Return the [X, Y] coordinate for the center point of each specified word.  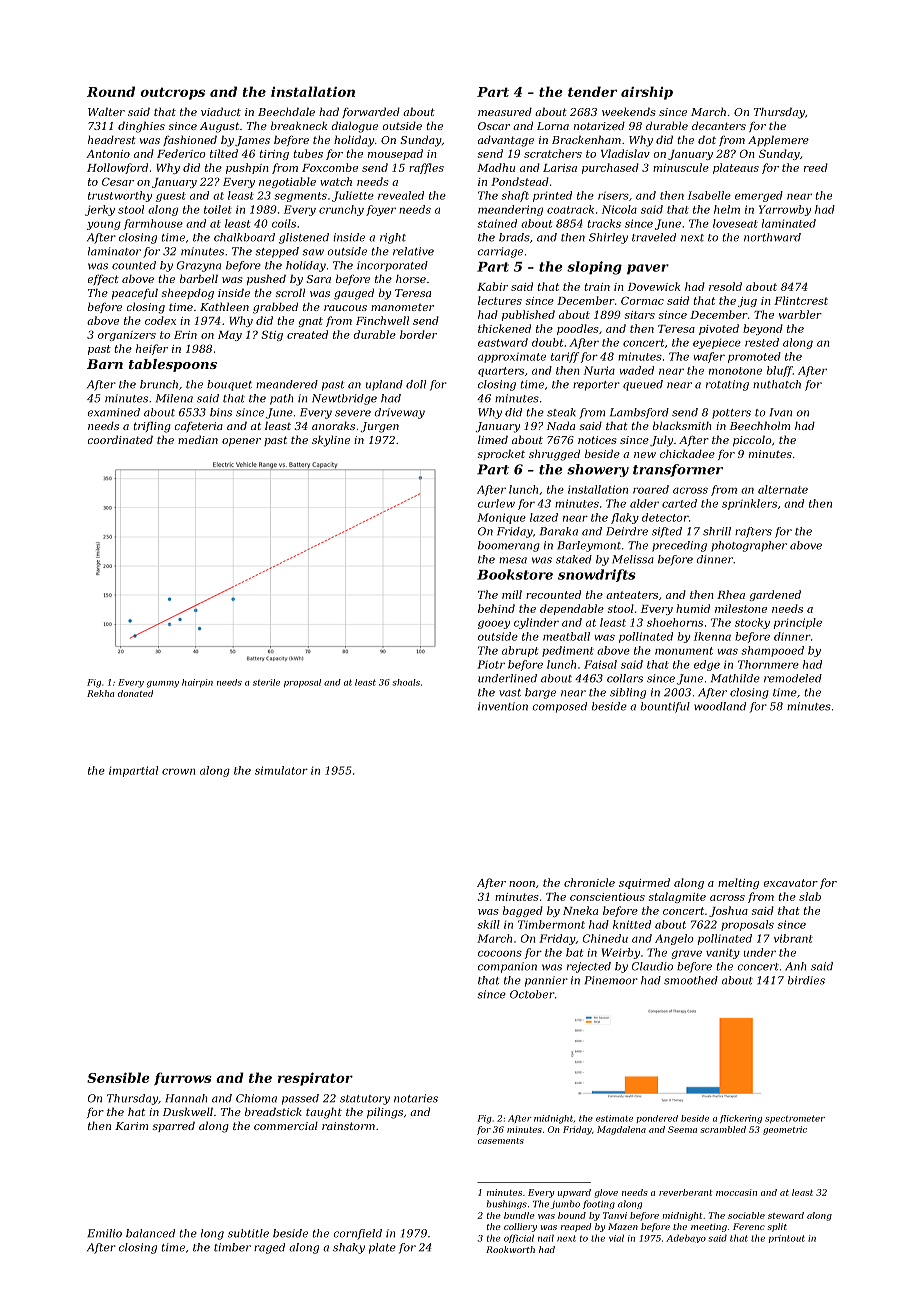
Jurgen [380, 427]
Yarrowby [785, 210]
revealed [401, 195]
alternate [783, 489]
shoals [406, 682]
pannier [546, 981]
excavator [790, 883]
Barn [105, 364]
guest [171, 197]
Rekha [100, 693]
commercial [286, 1125]
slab [810, 896]
